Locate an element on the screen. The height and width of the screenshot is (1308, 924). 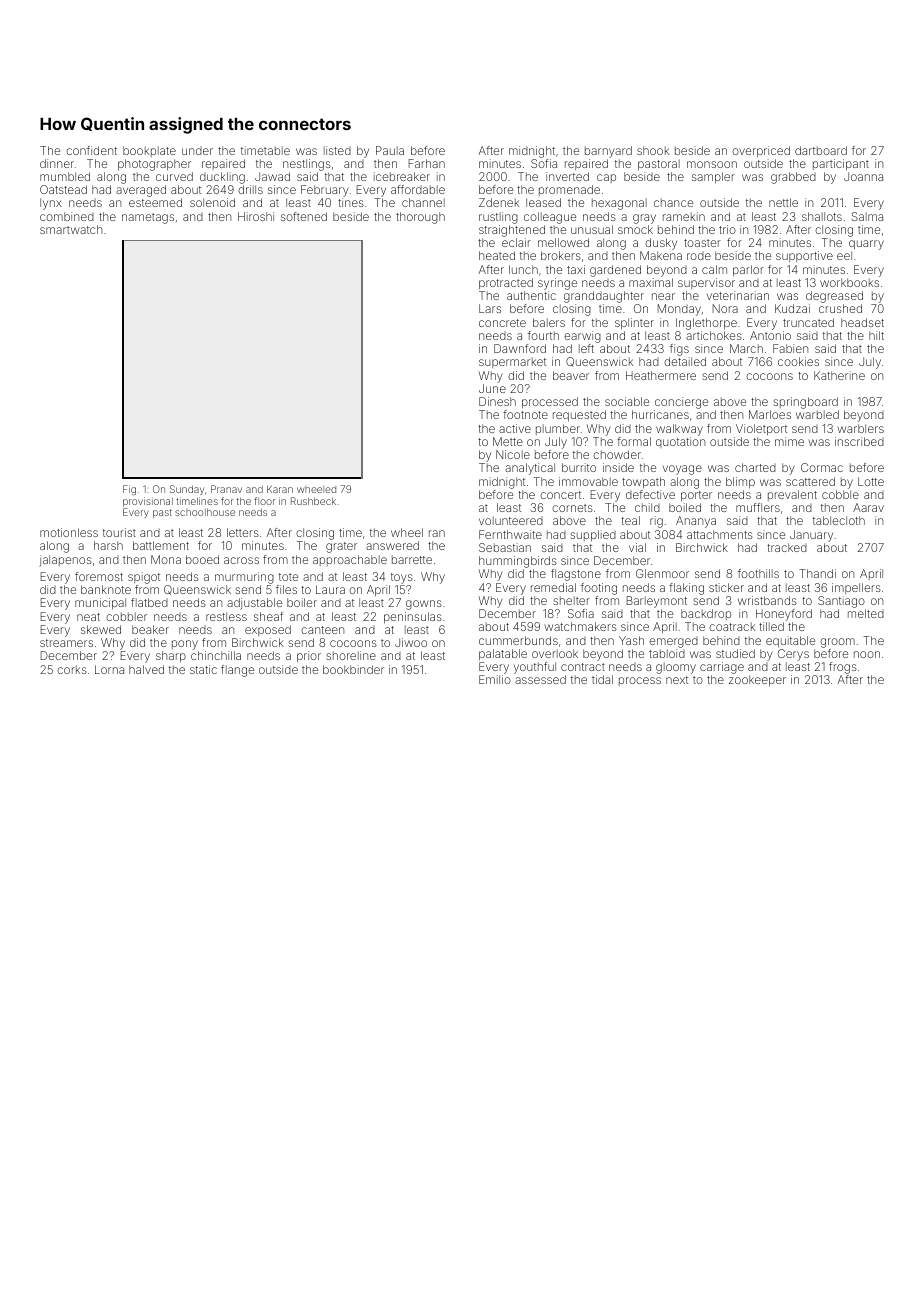
smartwatch is located at coordinates (71, 229).
